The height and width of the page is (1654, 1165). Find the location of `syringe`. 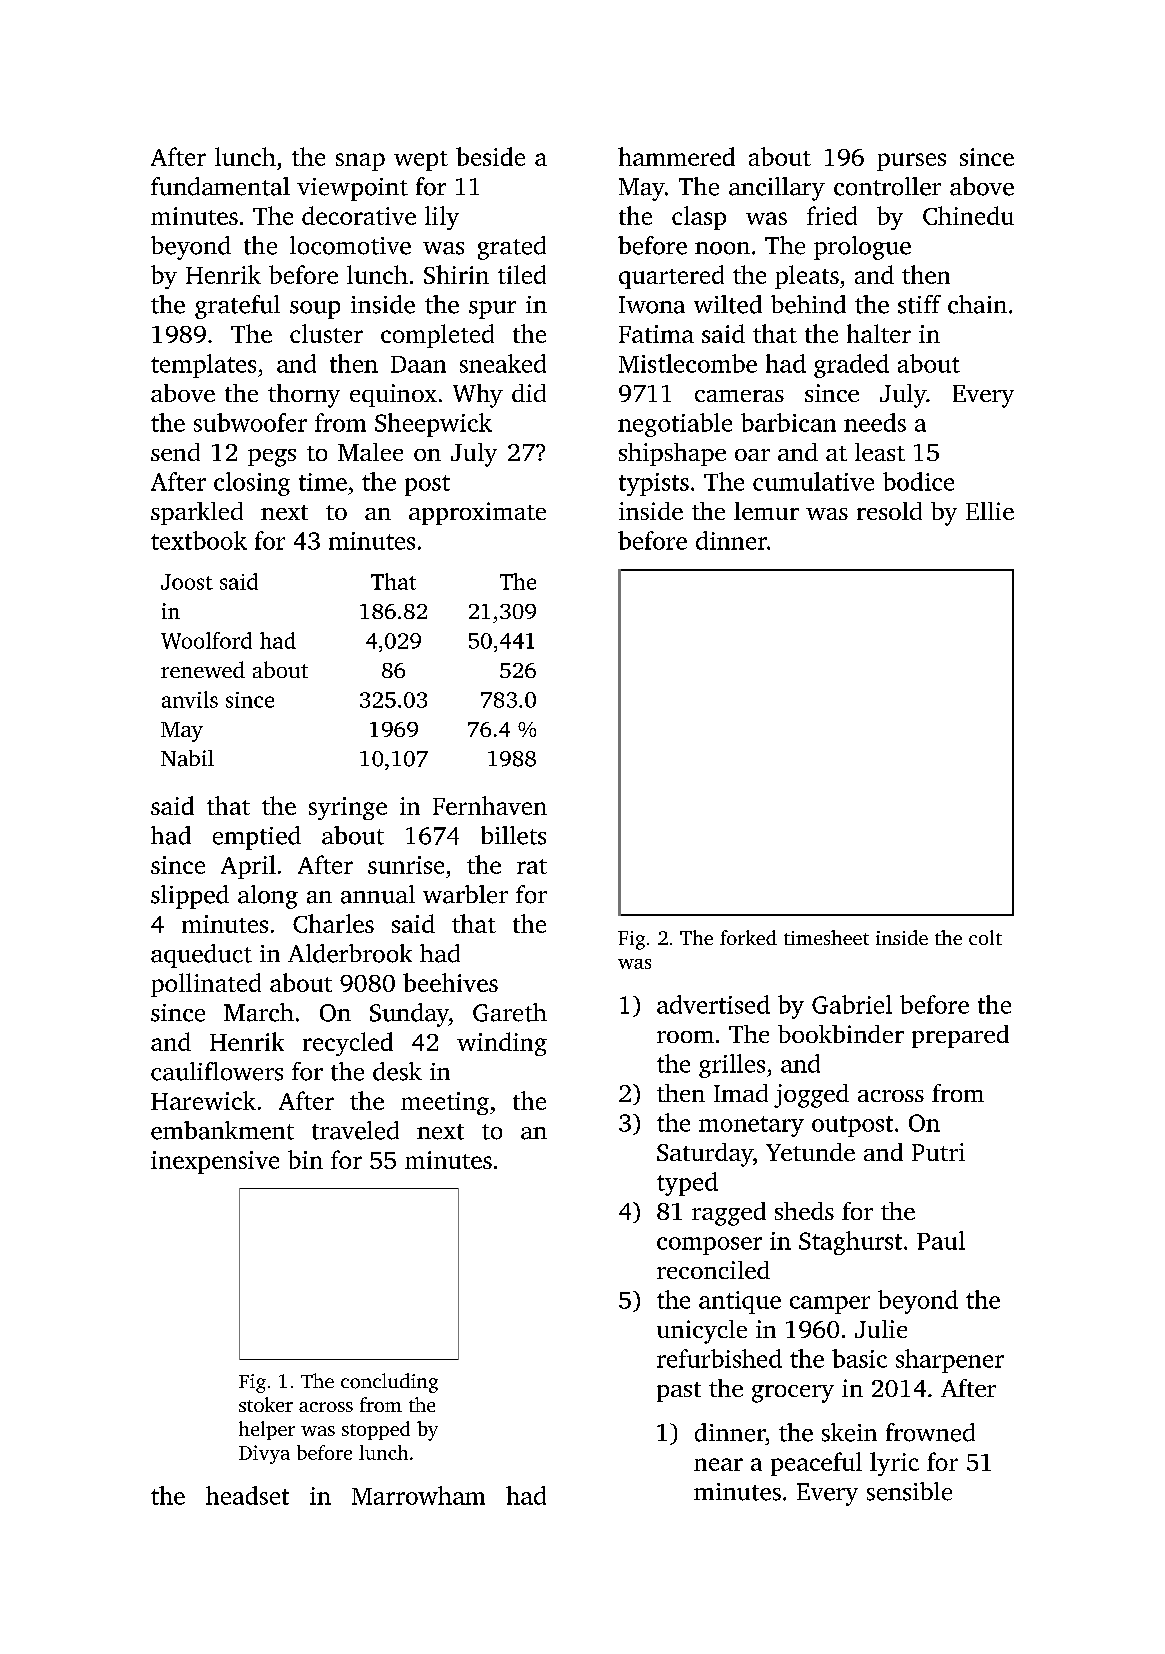

syringe is located at coordinates (348, 808).
